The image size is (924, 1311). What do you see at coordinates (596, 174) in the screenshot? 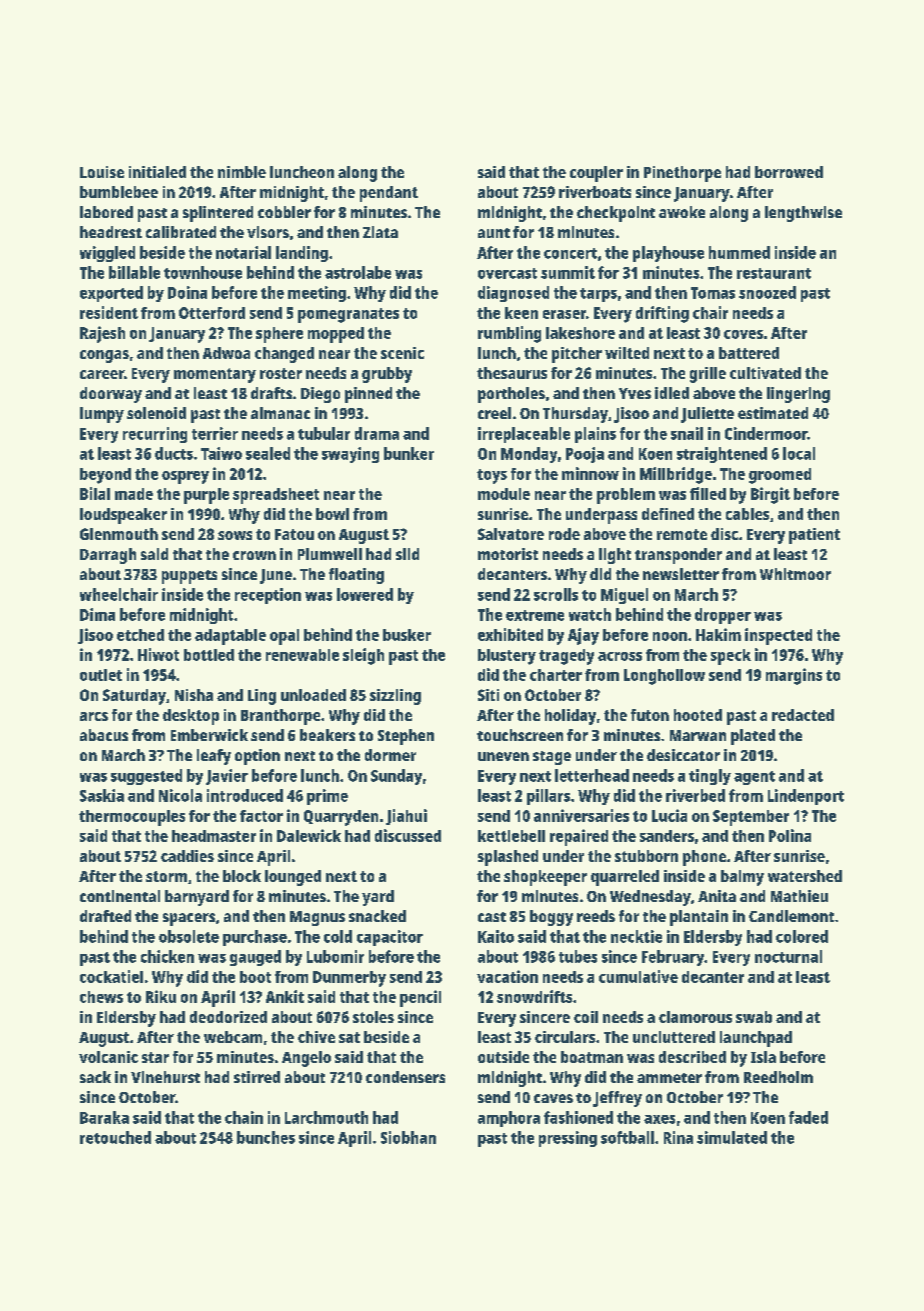
I see `coupler` at bounding box center [596, 174].
